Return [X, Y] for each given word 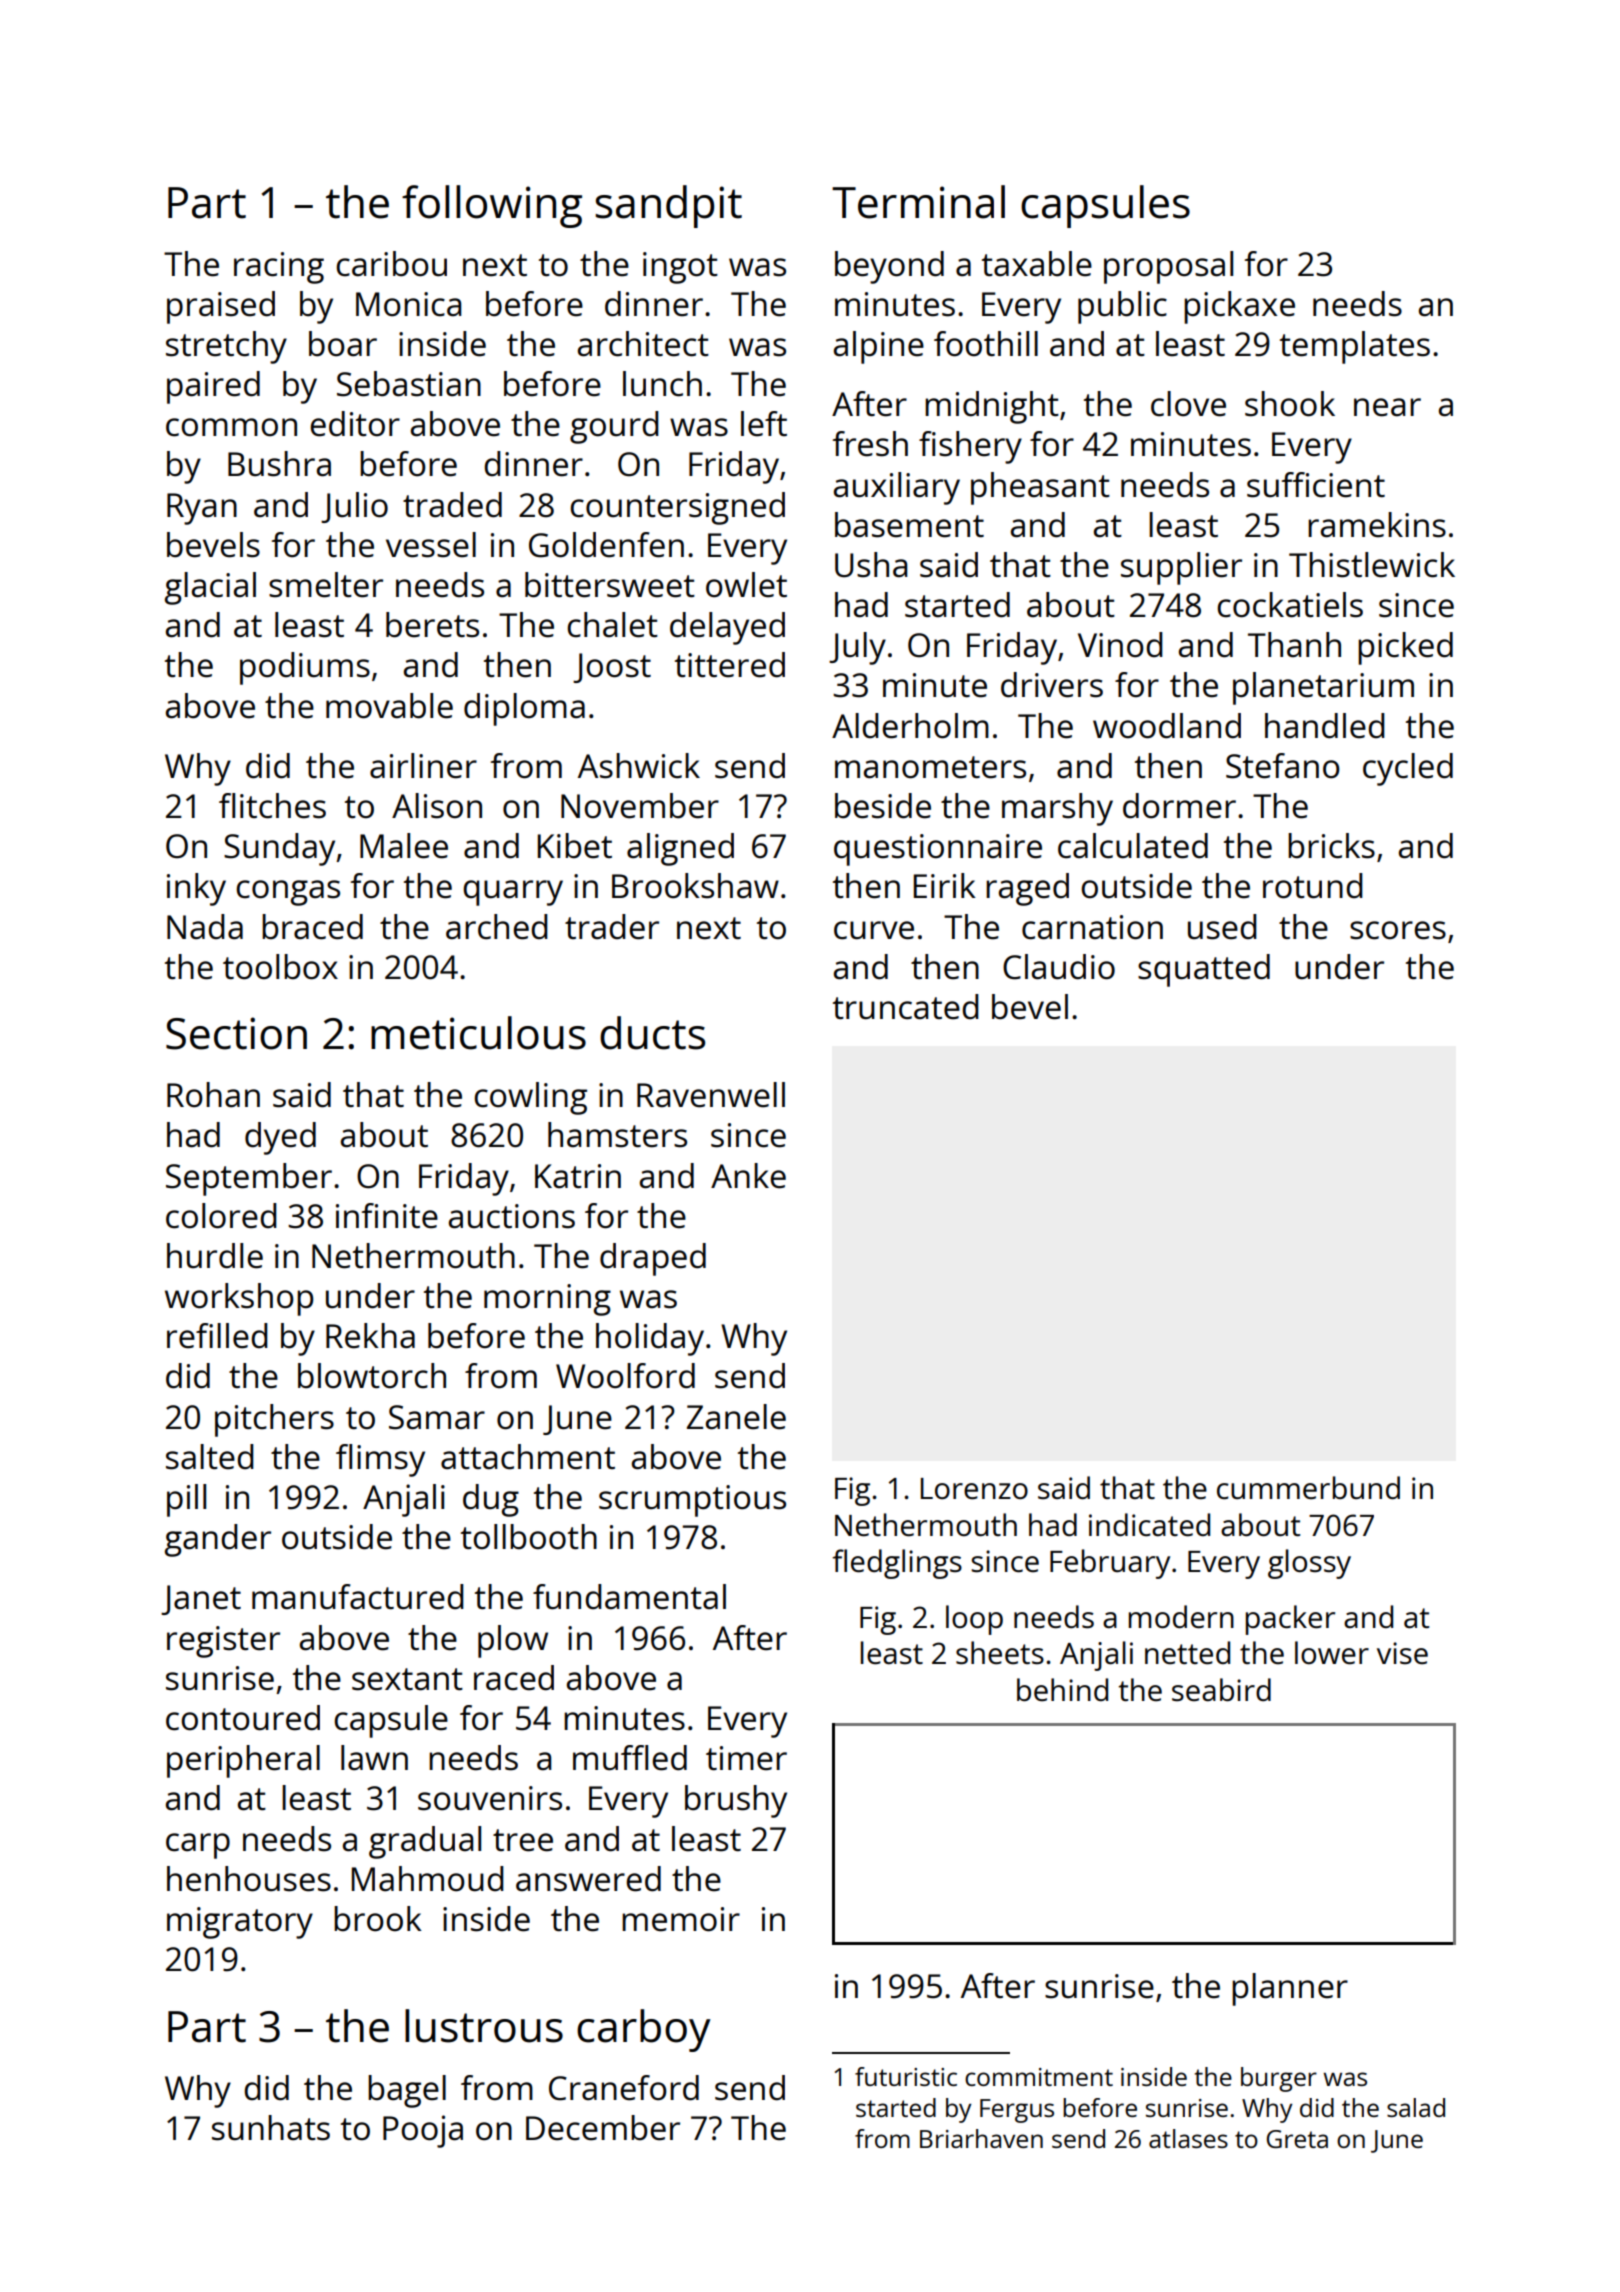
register [223, 1642]
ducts [652, 1033]
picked [1405, 648]
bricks [1331, 846]
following [492, 206]
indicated [1149, 1525]
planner [1290, 1989]
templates [1355, 347]
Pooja [423, 2131]
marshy [1057, 809]
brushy [736, 1801]
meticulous [478, 1033]
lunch [662, 384]
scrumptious [692, 1501]
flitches [272, 806]
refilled [217, 1336]
